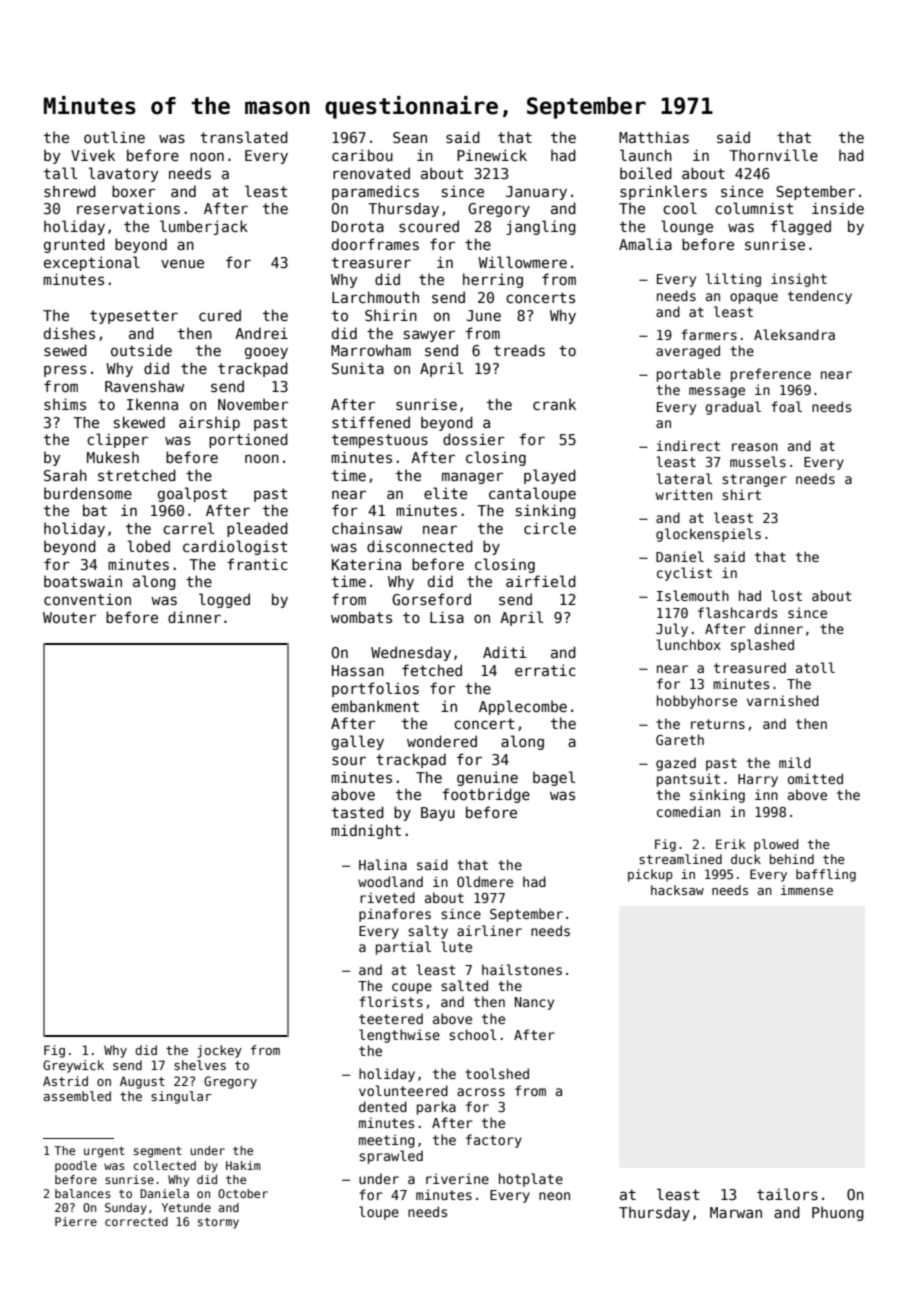 The width and height of the document is (908, 1316). What do you see at coordinates (149, 546) in the document?
I see `lobed` at bounding box center [149, 546].
